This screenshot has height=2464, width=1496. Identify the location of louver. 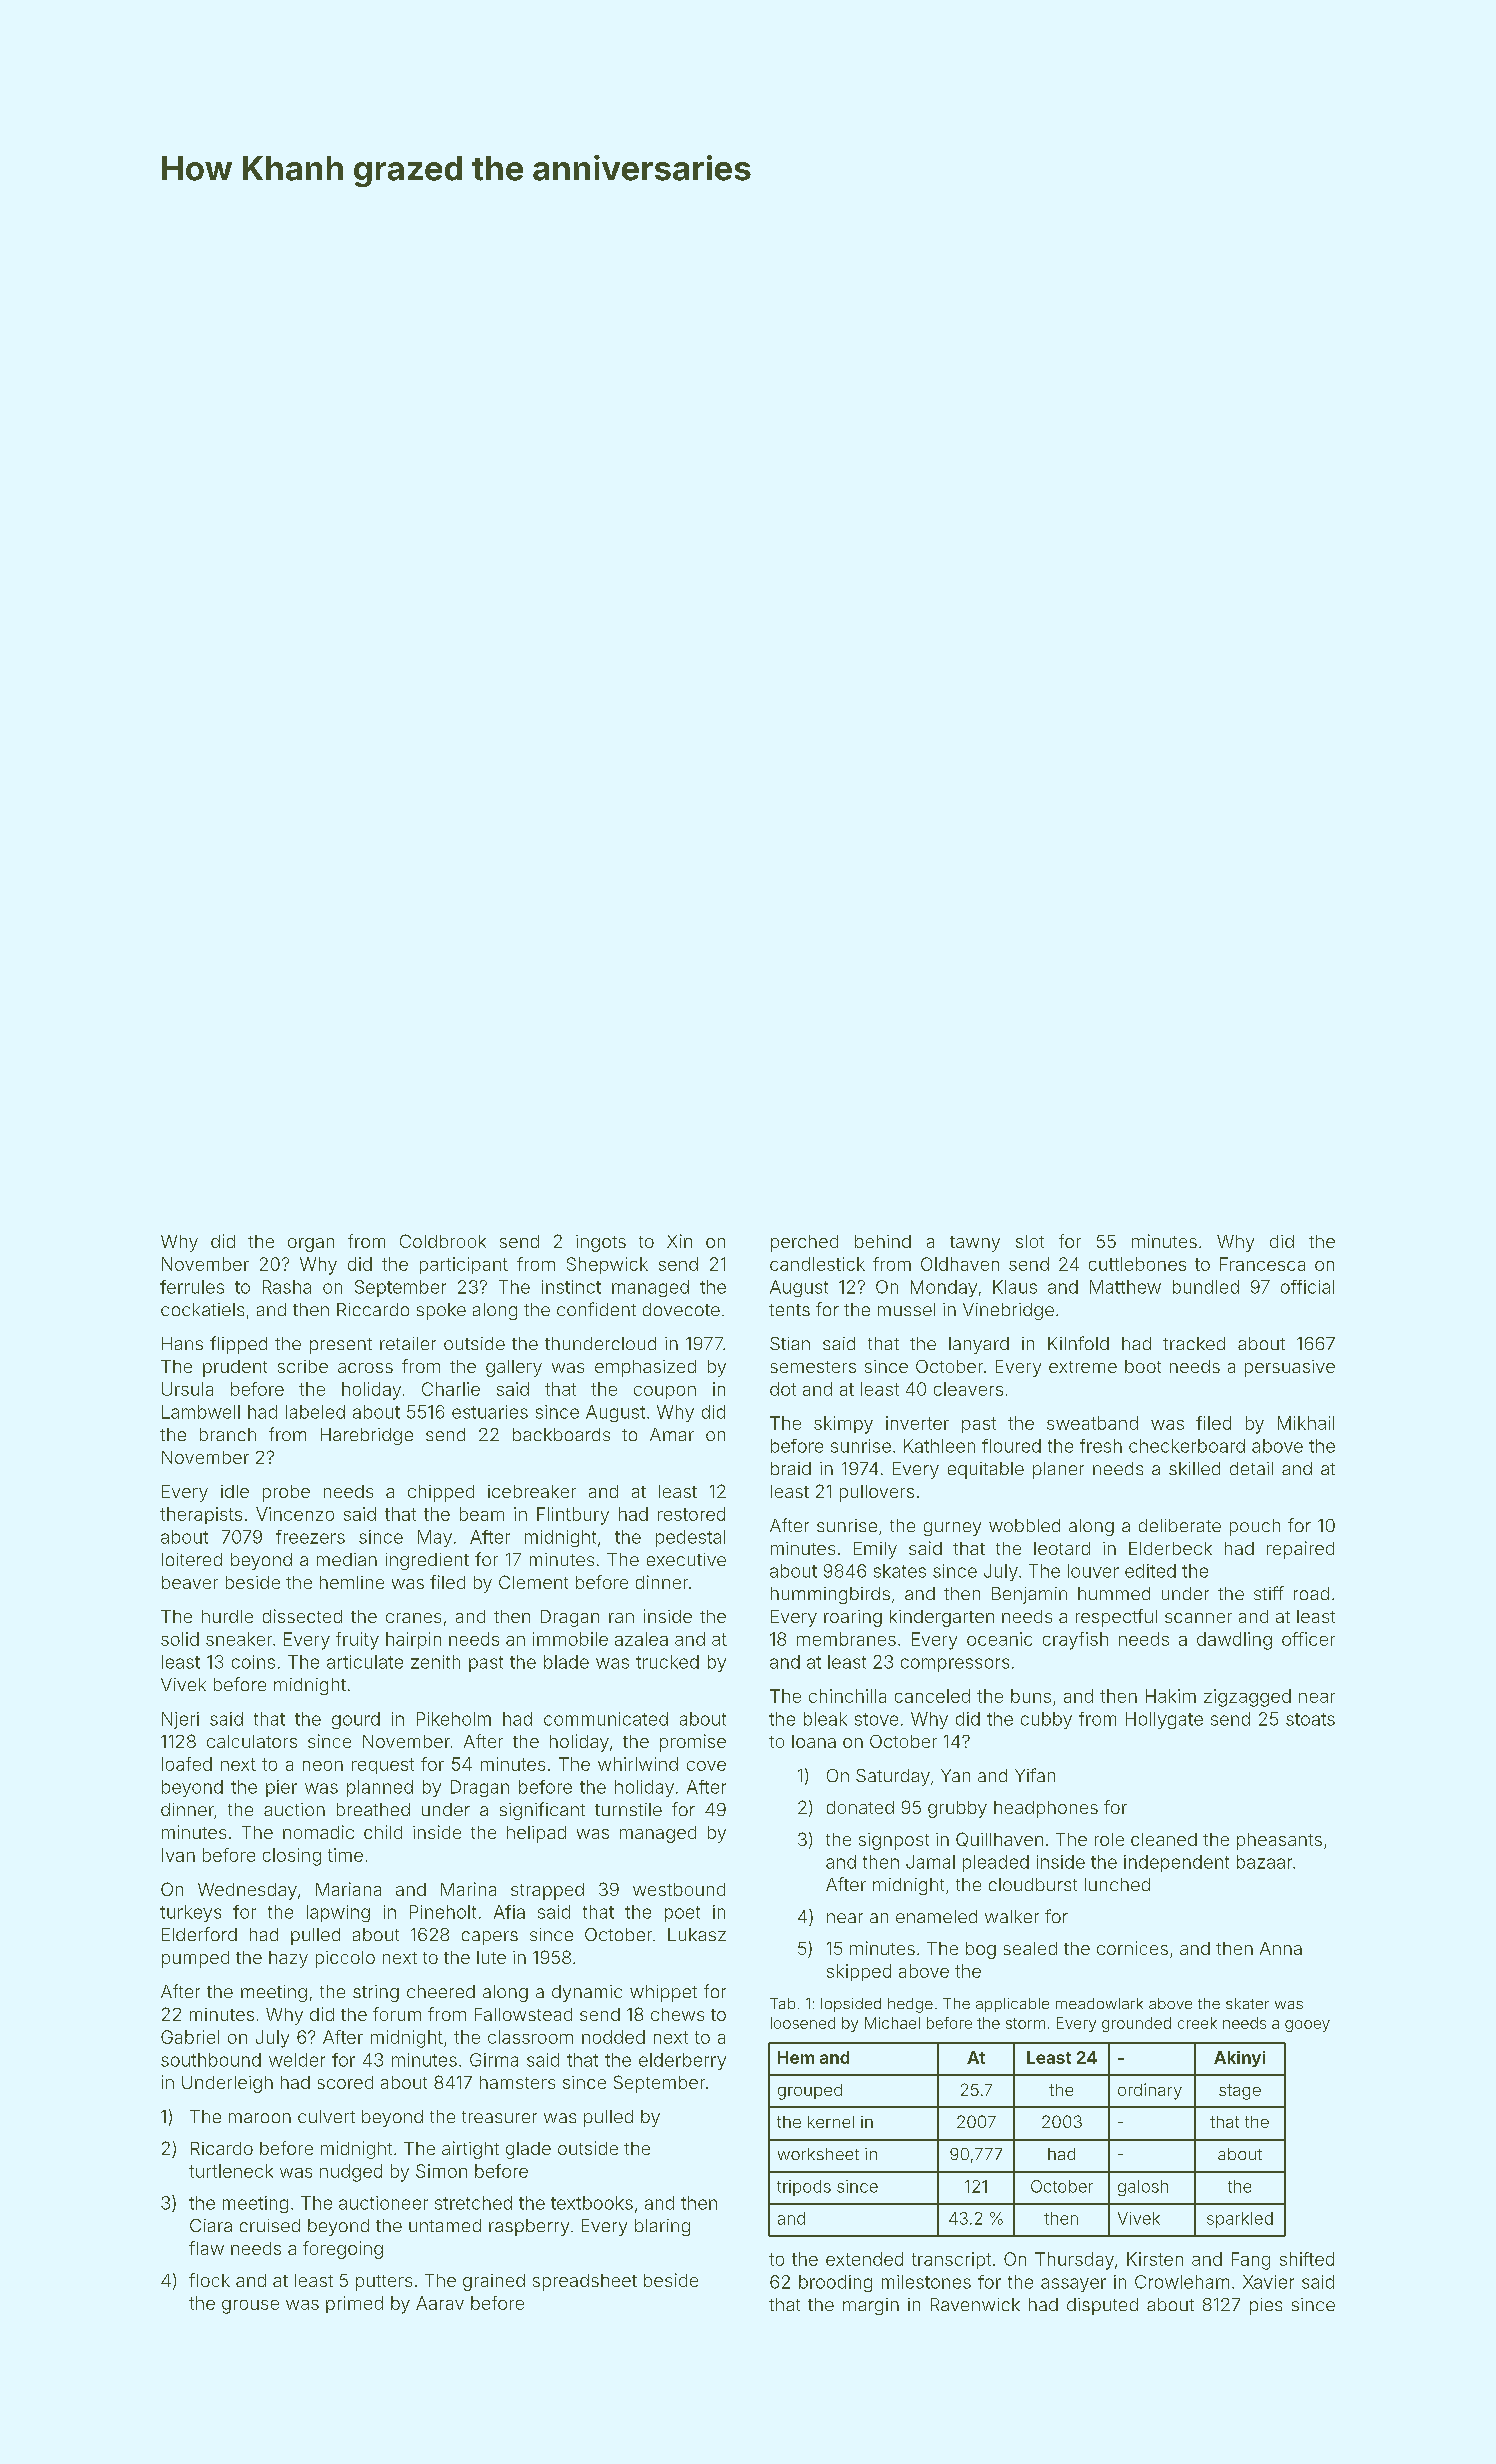
(1093, 1571).
